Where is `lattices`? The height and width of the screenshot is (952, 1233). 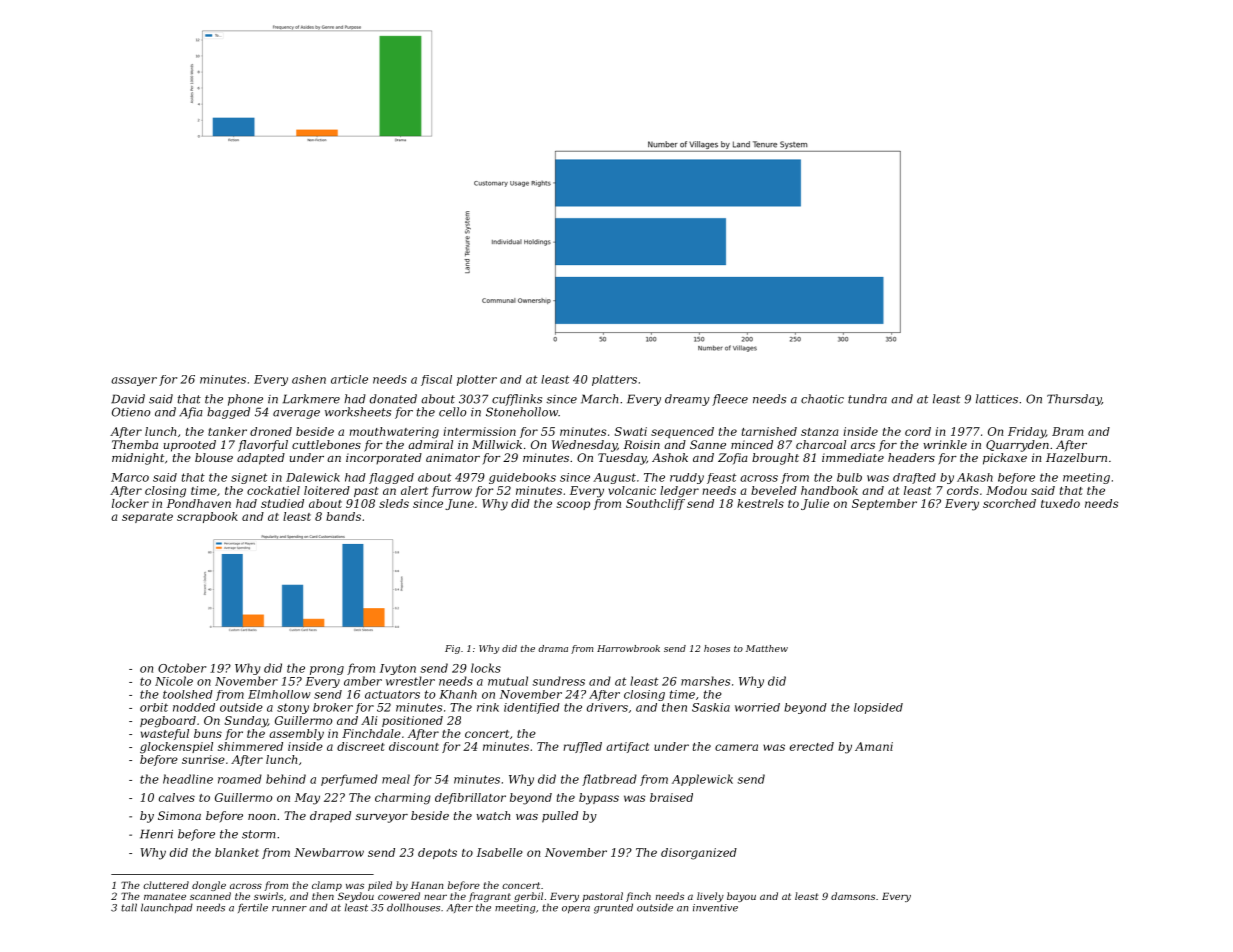 lattices is located at coordinates (997, 399).
